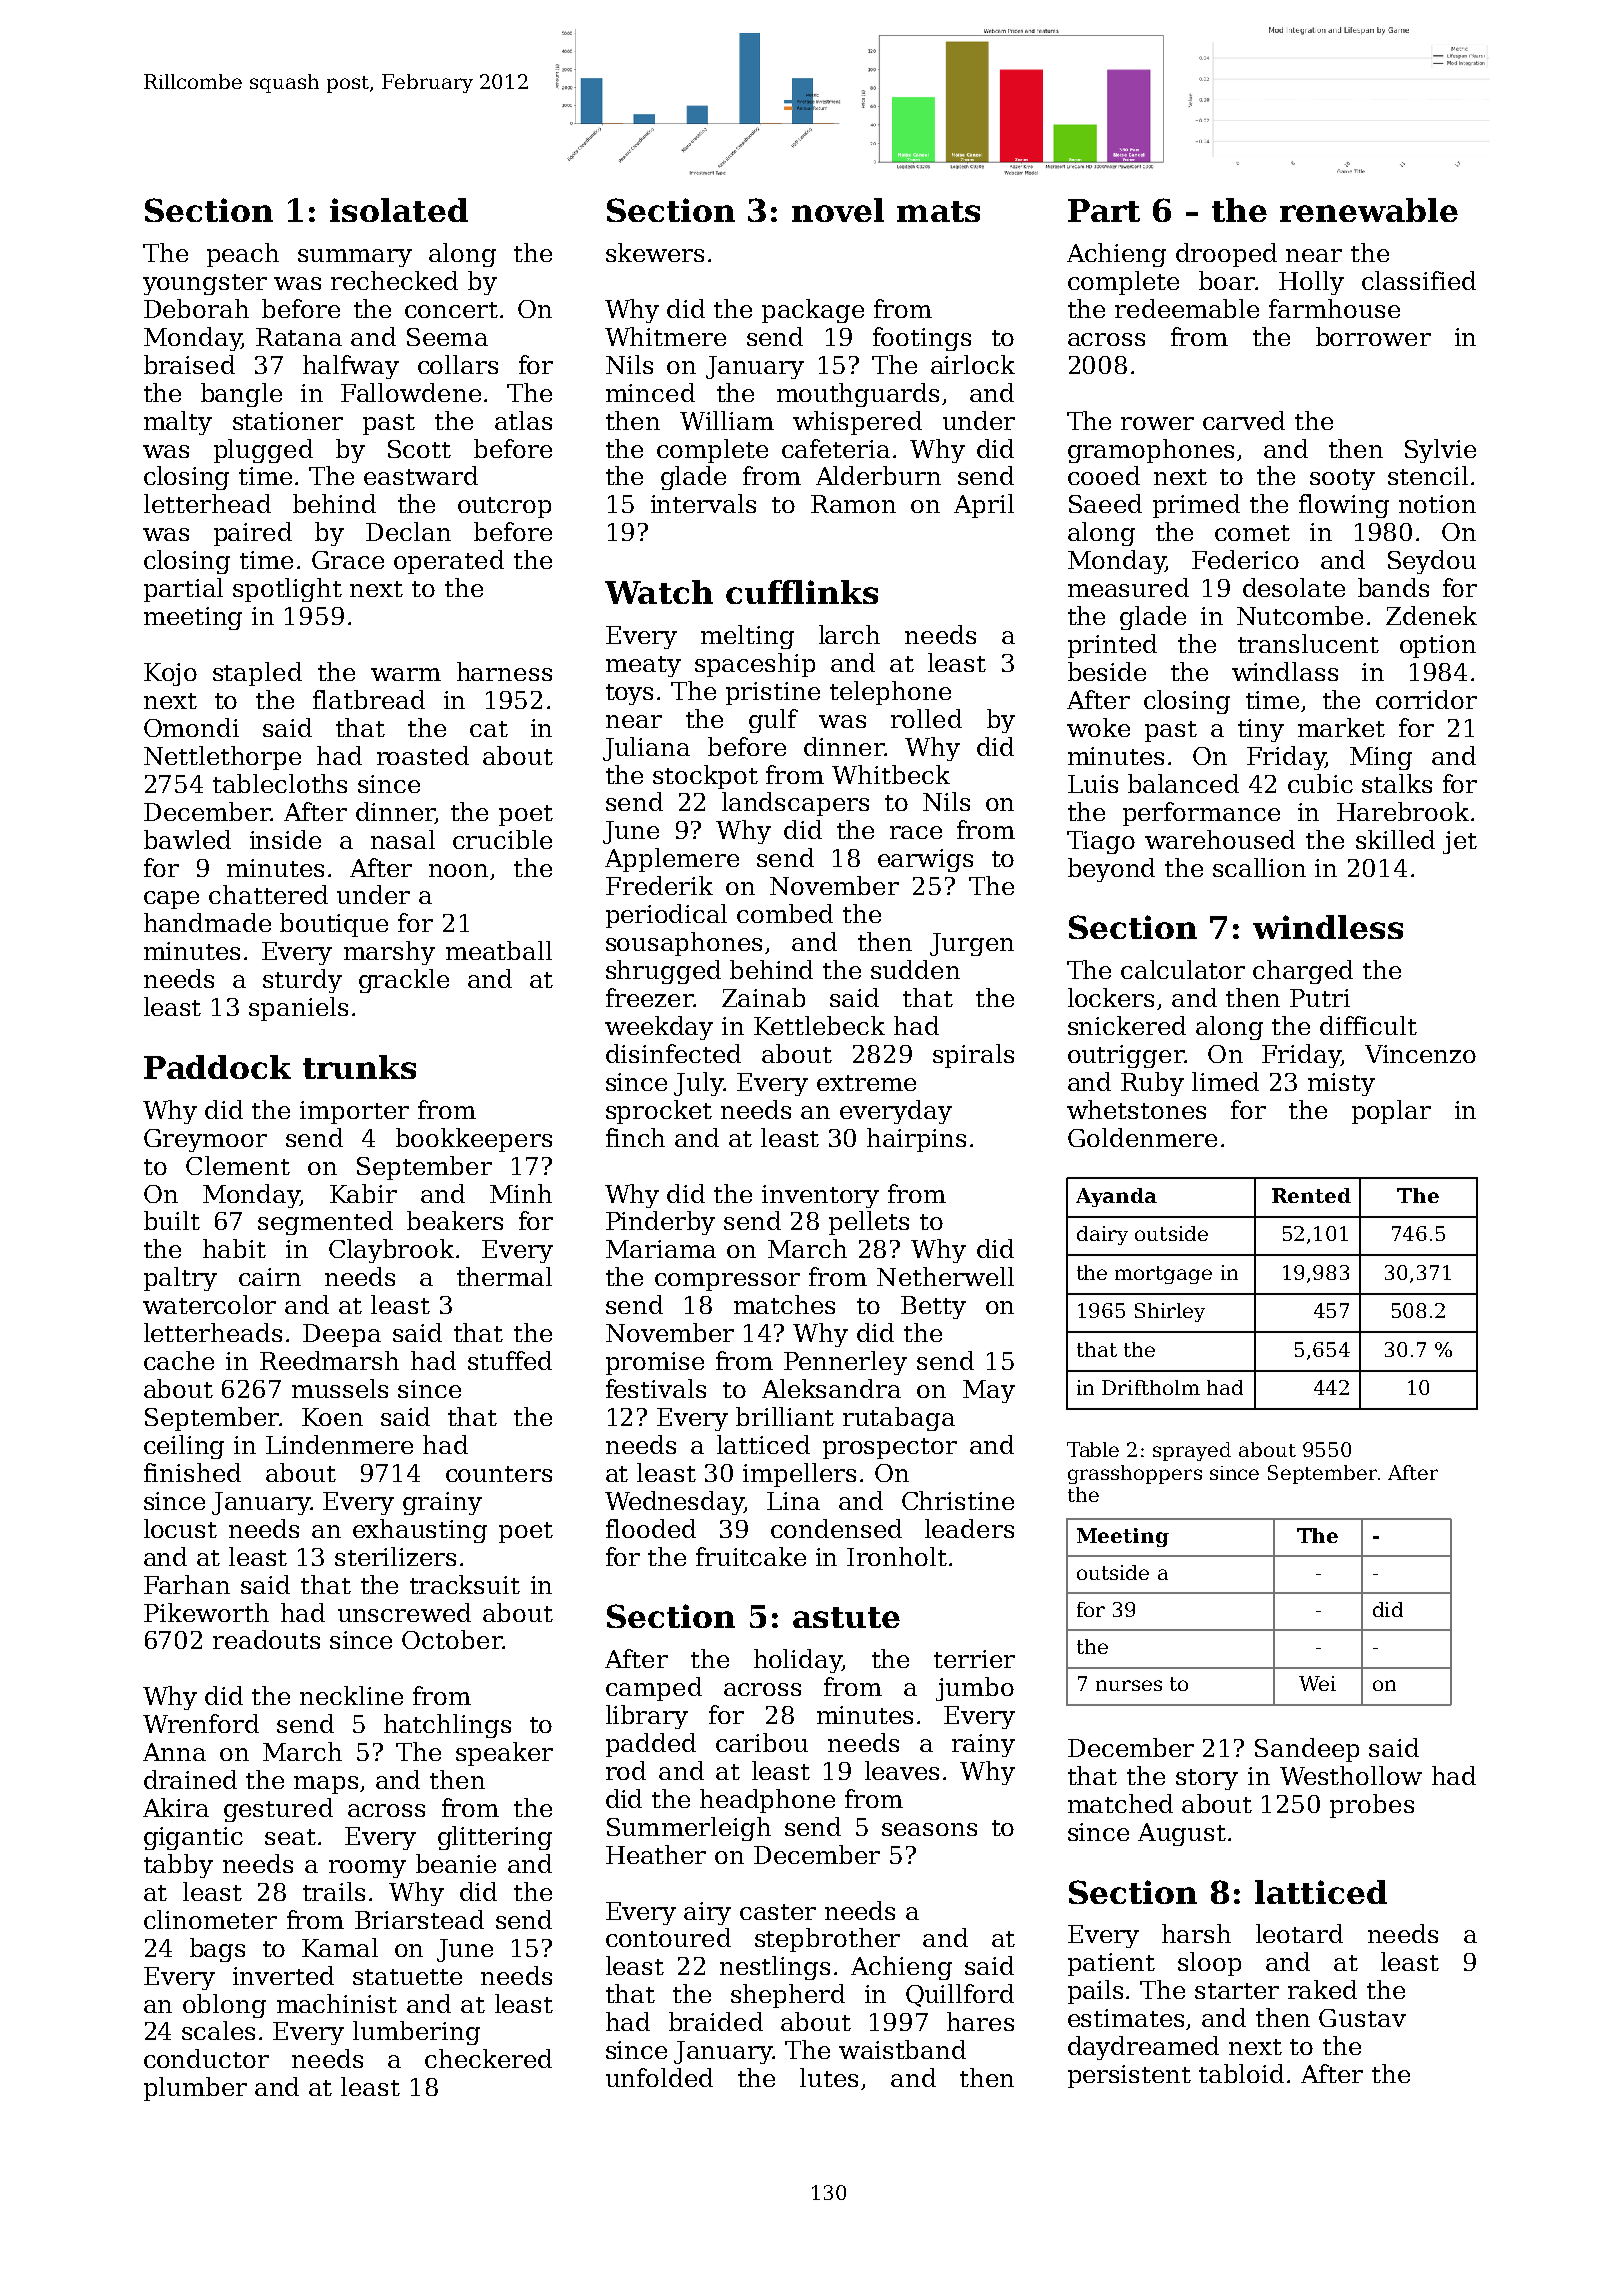 This screenshot has width=1620, height=2292. What do you see at coordinates (456, 1863) in the screenshot?
I see `beanie` at bounding box center [456, 1863].
